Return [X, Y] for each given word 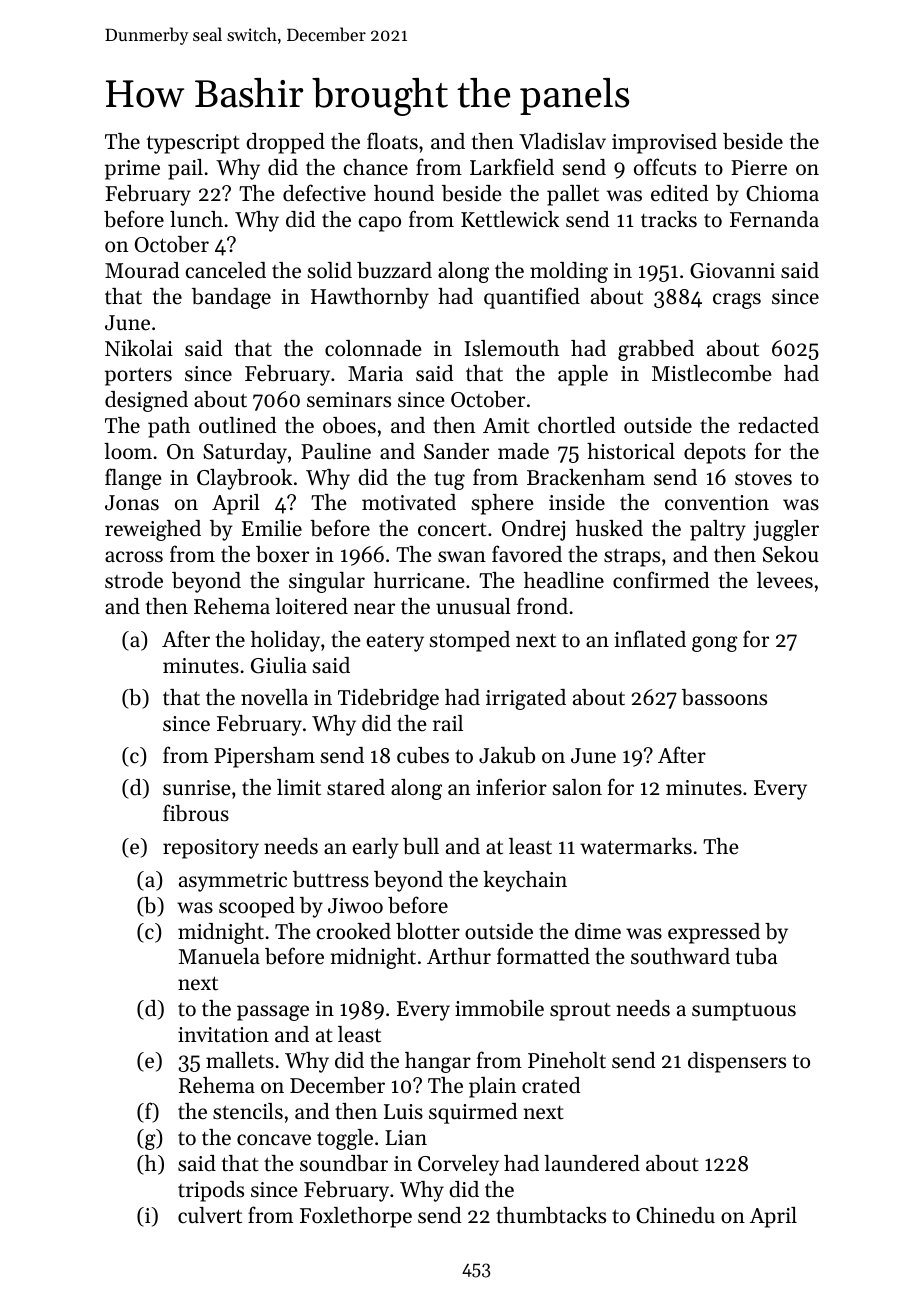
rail [448, 723]
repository [211, 849]
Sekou [791, 554]
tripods [211, 1191]
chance [376, 167]
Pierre [759, 168]
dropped [285, 143]
